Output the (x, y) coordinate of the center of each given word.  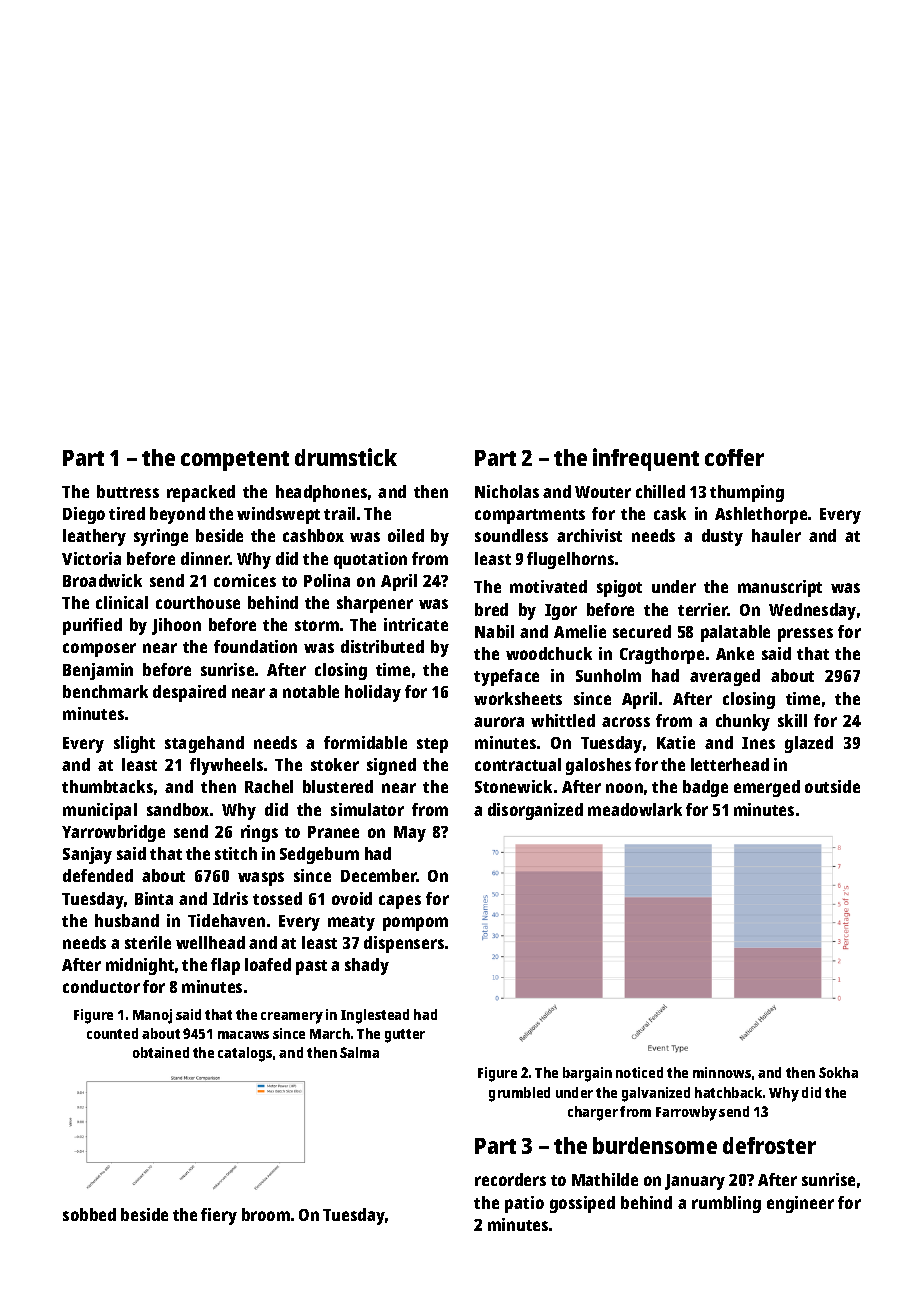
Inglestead (375, 1016)
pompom (415, 924)
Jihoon (176, 626)
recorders (510, 1179)
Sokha (838, 1072)
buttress (128, 491)
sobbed (89, 1214)
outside (832, 786)
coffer (734, 457)
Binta (154, 898)
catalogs (245, 1054)
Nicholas (507, 491)
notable (311, 691)
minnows (722, 1072)
